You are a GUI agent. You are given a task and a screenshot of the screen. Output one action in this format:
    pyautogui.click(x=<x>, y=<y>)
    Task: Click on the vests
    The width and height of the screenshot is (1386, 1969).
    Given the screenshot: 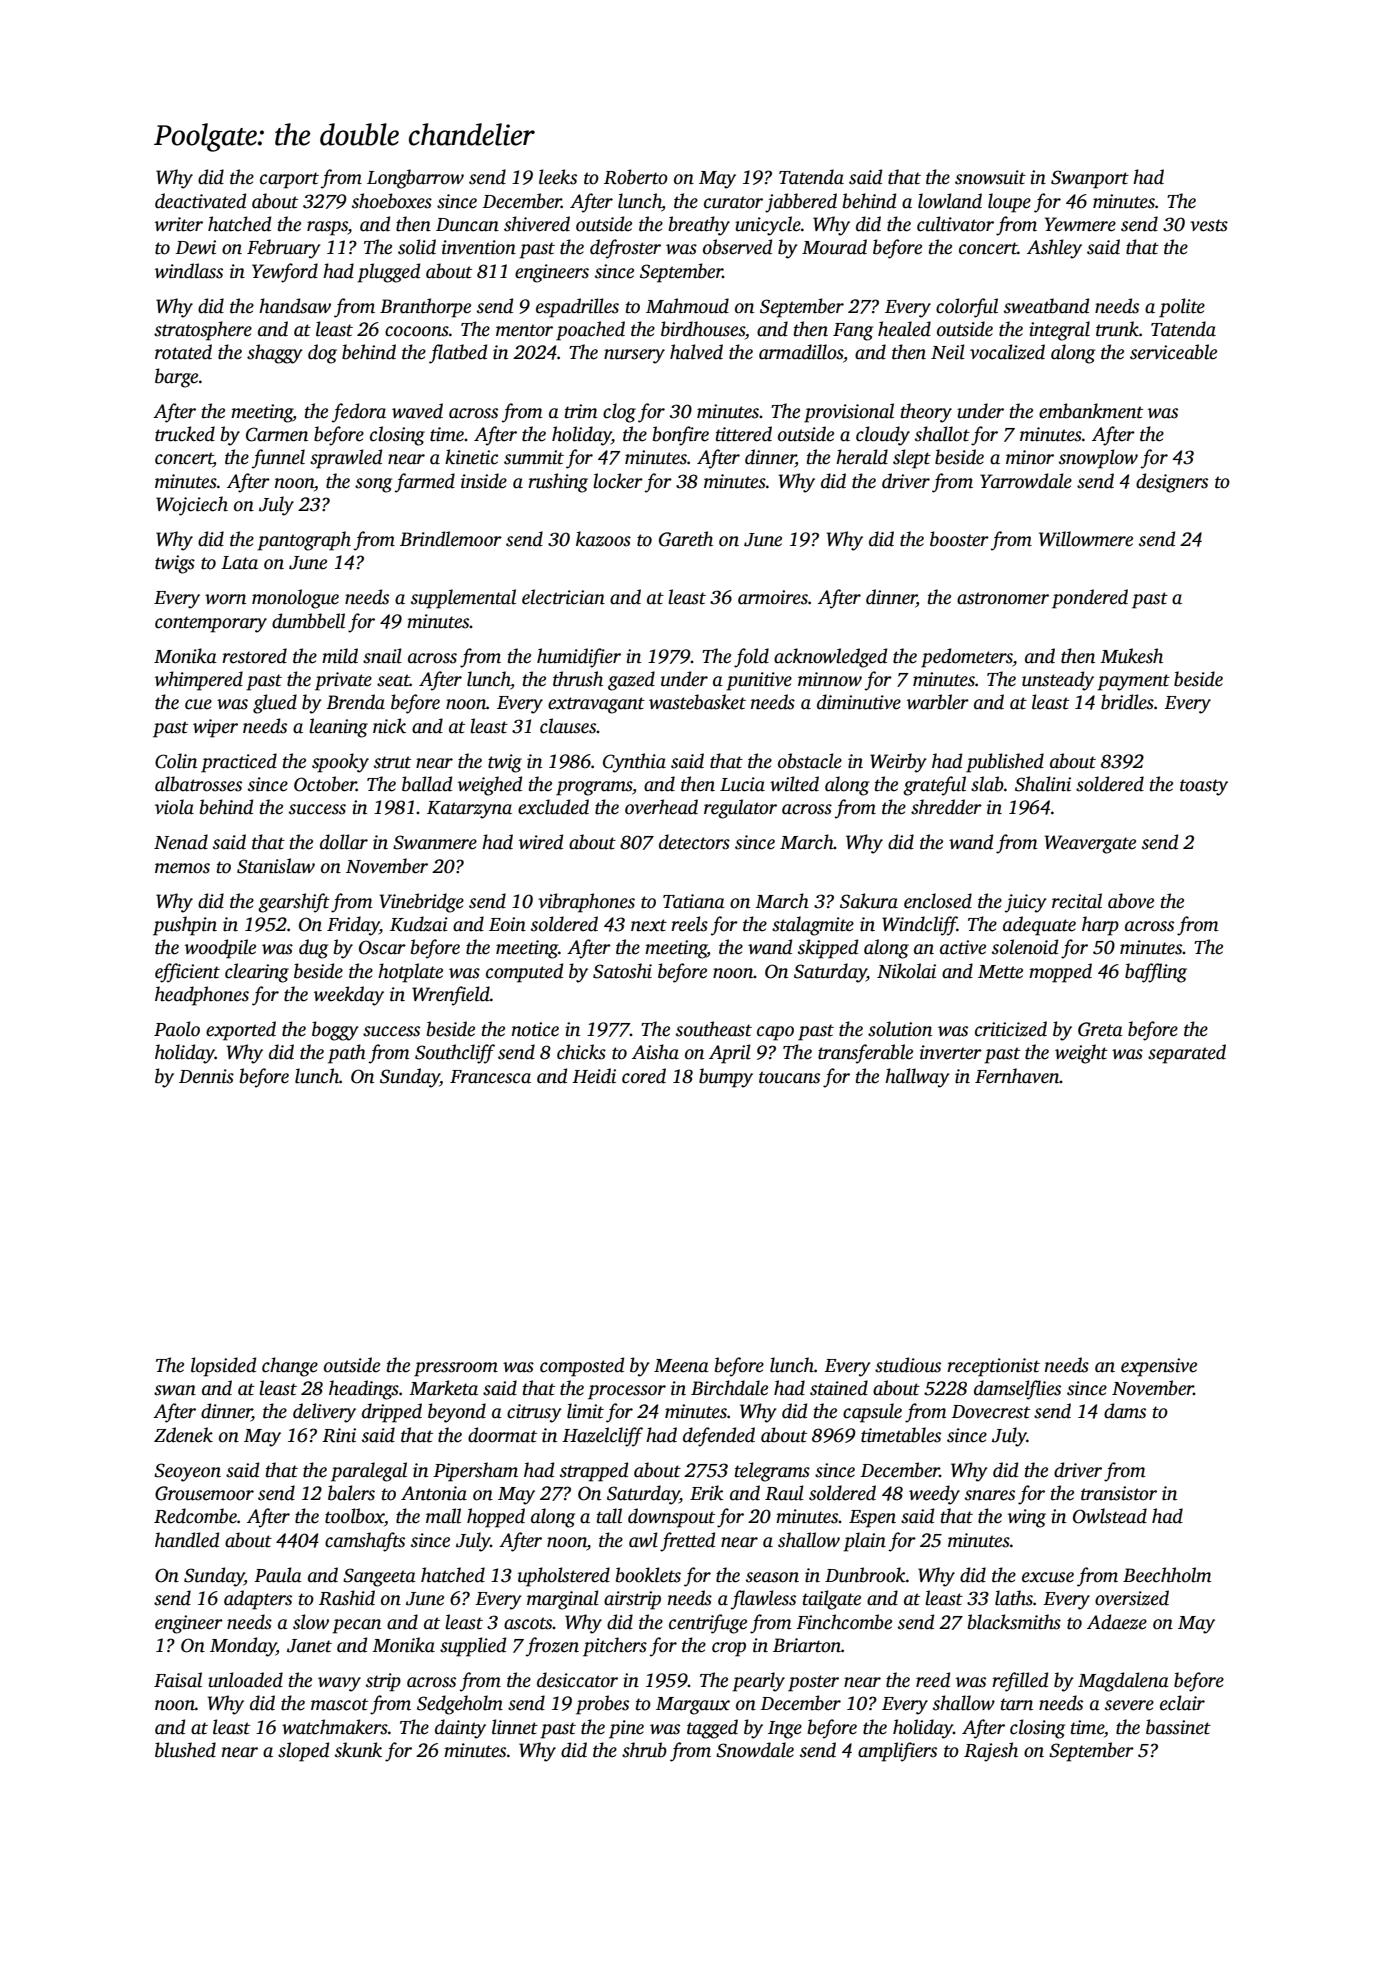 What is the action you would take?
    pyautogui.click(x=1209, y=225)
